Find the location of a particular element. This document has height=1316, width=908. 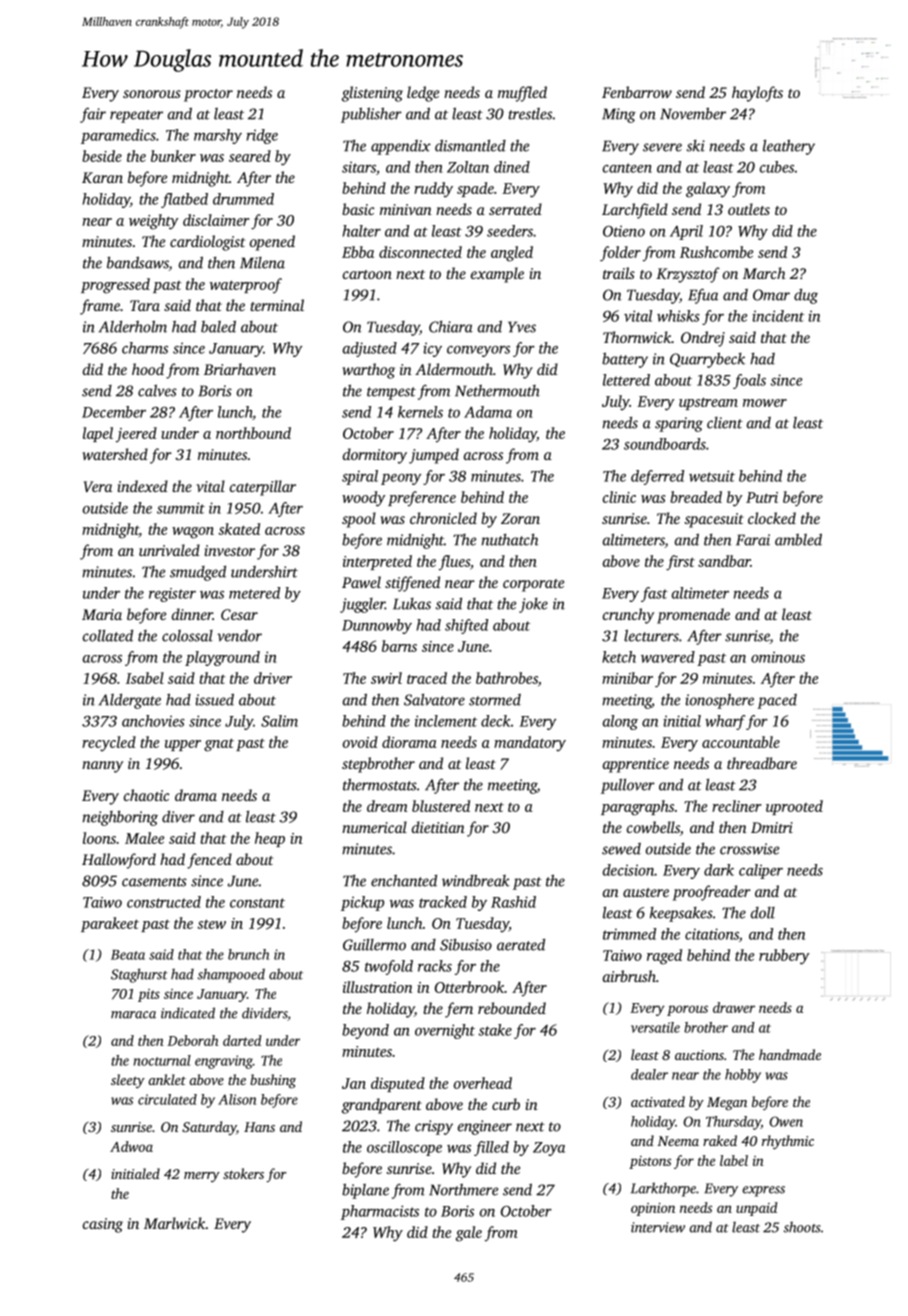

Putri is located at coordinates (762, 497).
